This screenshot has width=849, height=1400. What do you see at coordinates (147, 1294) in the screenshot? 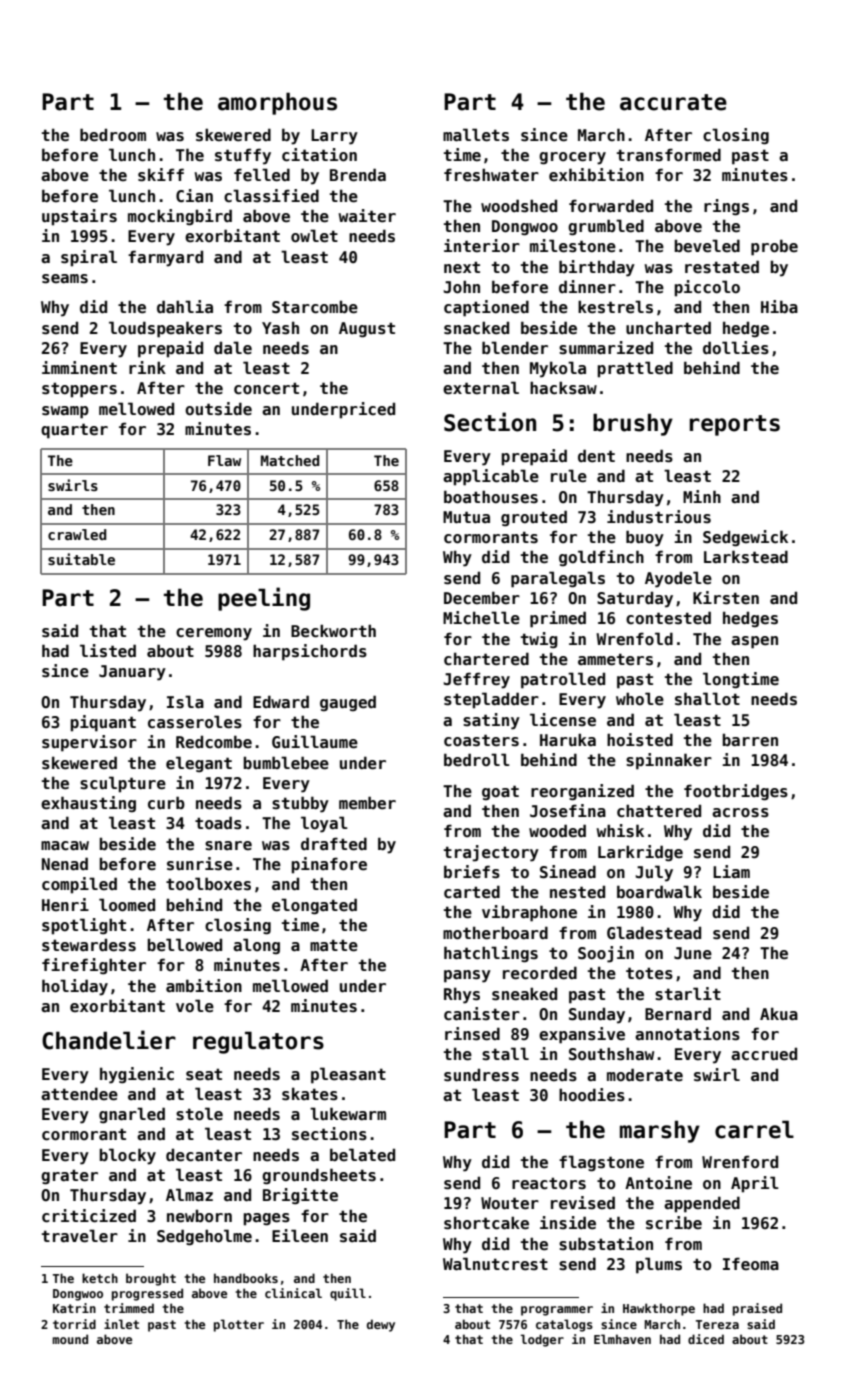
I see `progressed` at bounding box center [147, 1294].
